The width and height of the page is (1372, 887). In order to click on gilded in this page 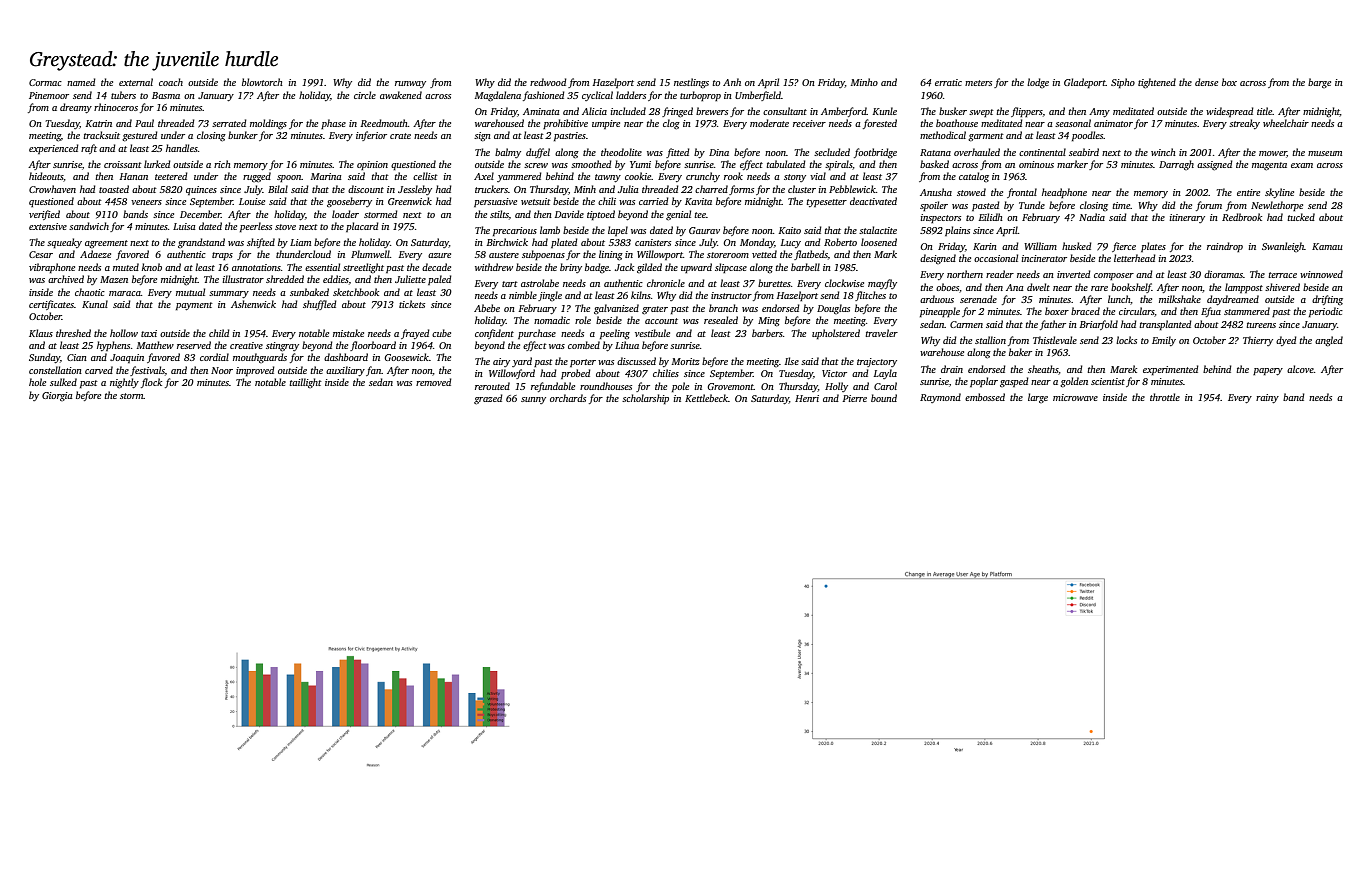, I will do `click(649, 268)`.
